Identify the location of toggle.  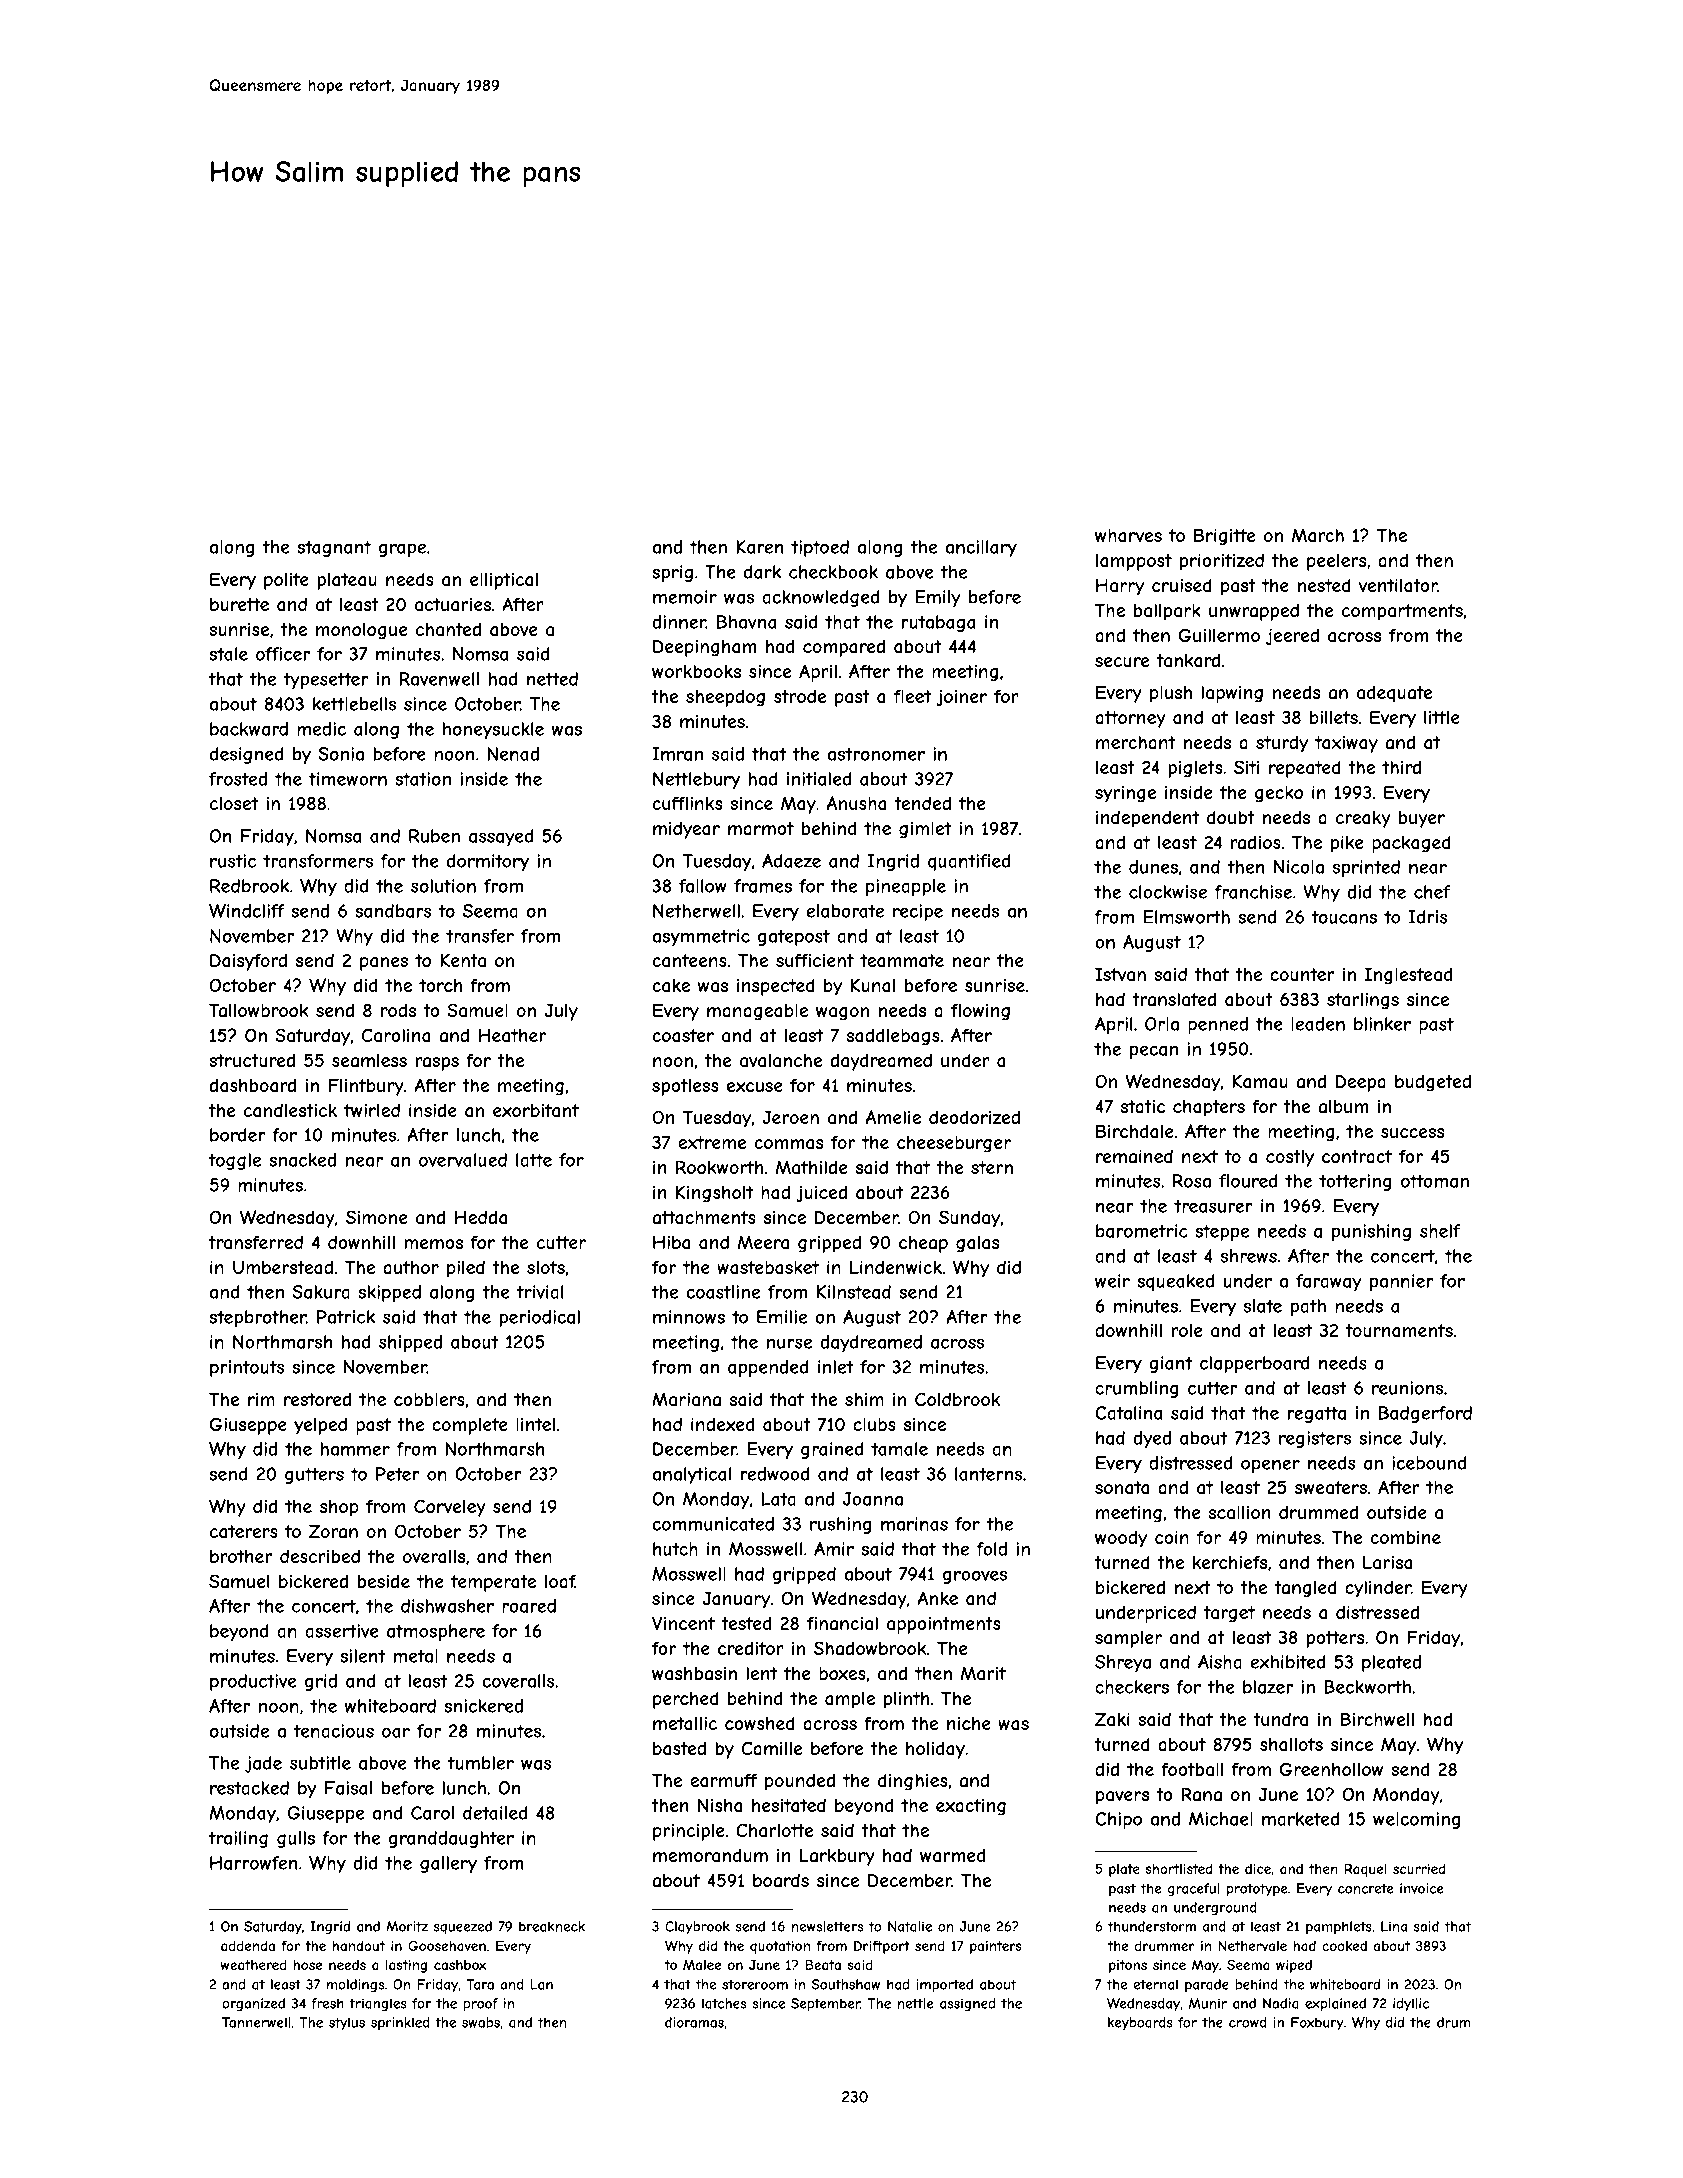
(234, 1161).
